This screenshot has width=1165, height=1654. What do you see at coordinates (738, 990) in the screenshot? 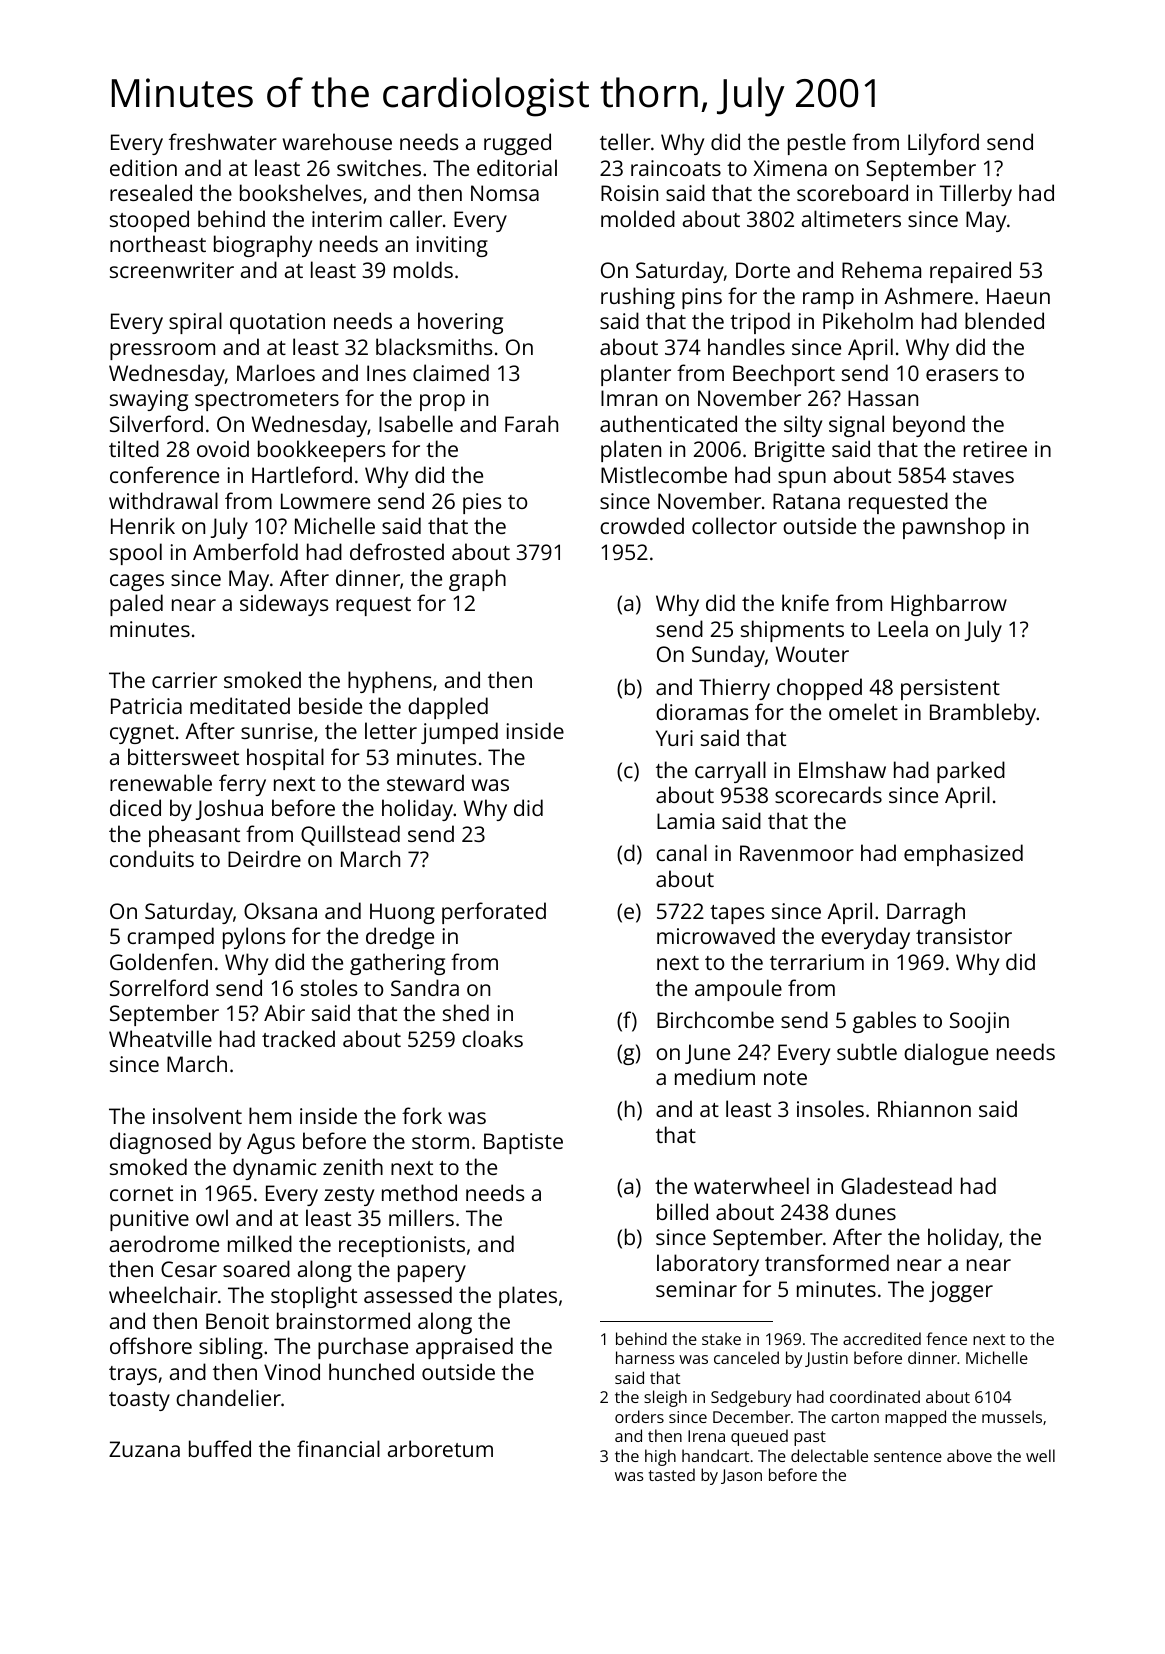
I see `ampoule` at bounding box center [738, 990].
